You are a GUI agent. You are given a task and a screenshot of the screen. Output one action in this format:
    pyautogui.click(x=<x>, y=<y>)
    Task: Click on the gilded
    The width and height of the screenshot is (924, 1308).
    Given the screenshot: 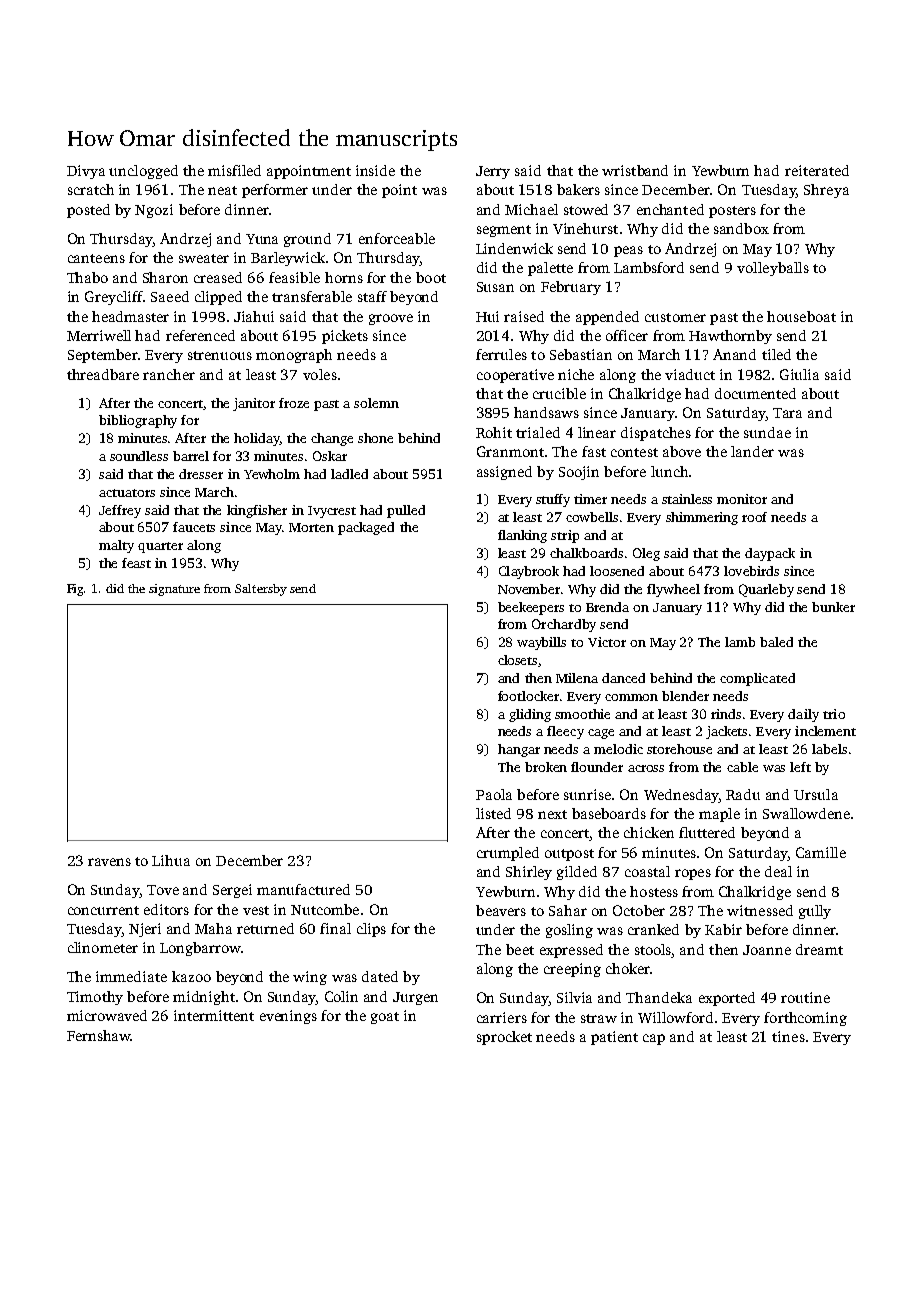 What is the action you would take?
    pyautogui.click(x=577, y=873)
